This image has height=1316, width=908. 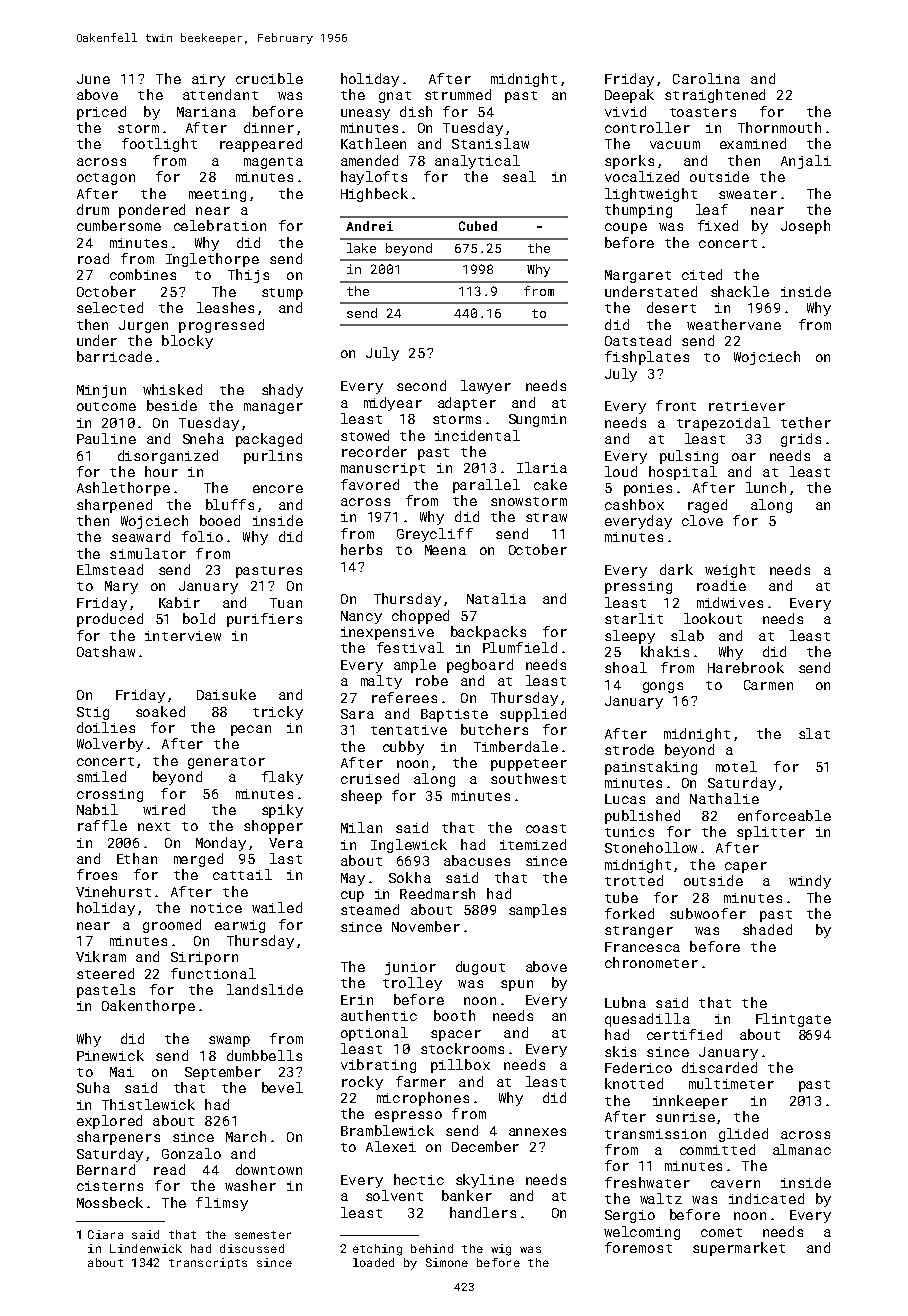 I want to click on Daisuke, so click(x=226, y=694).
